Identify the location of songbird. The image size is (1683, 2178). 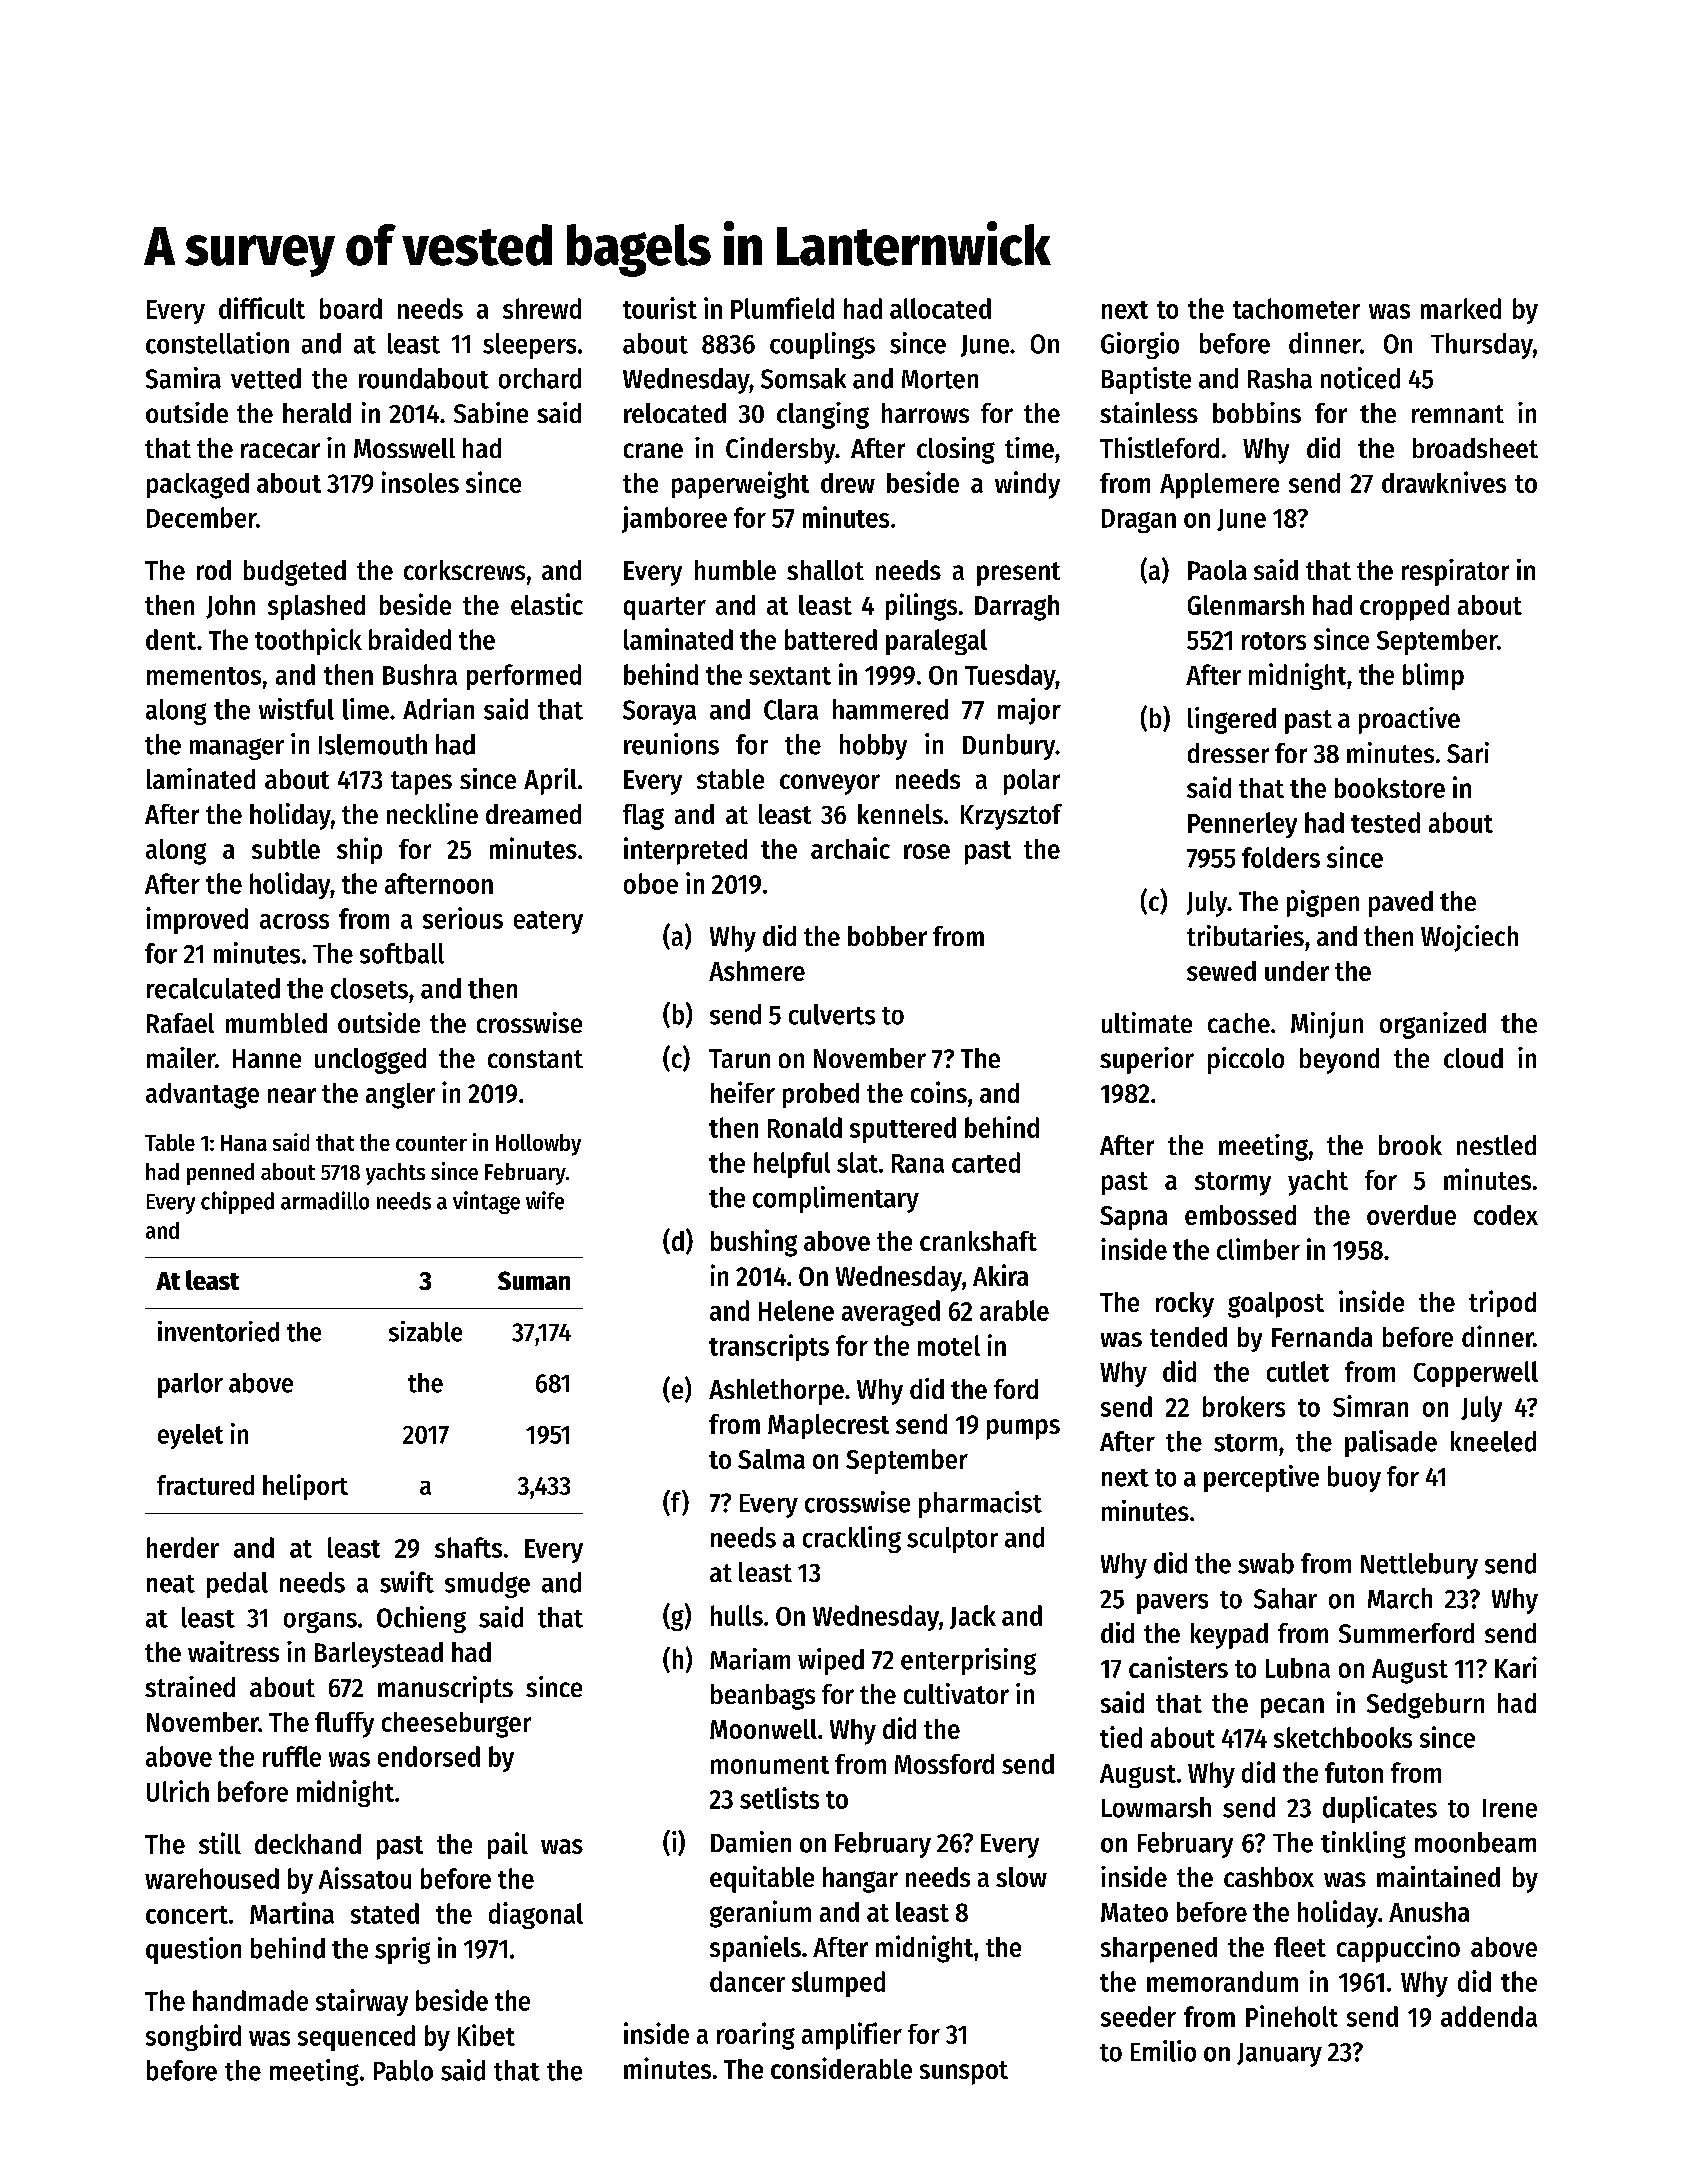
(193, 2037).
